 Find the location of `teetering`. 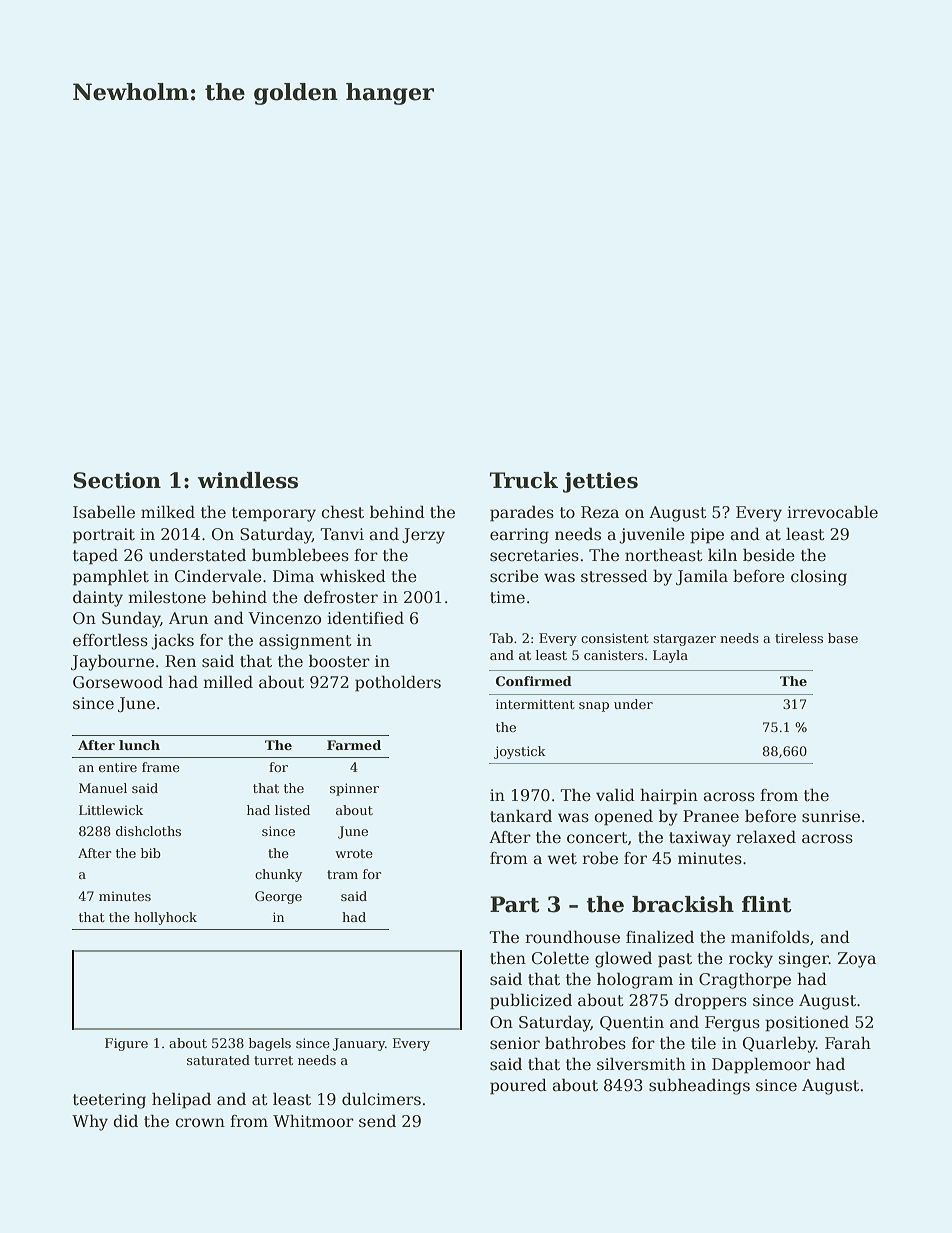

teetering is located at coordinates (109, 1101).
